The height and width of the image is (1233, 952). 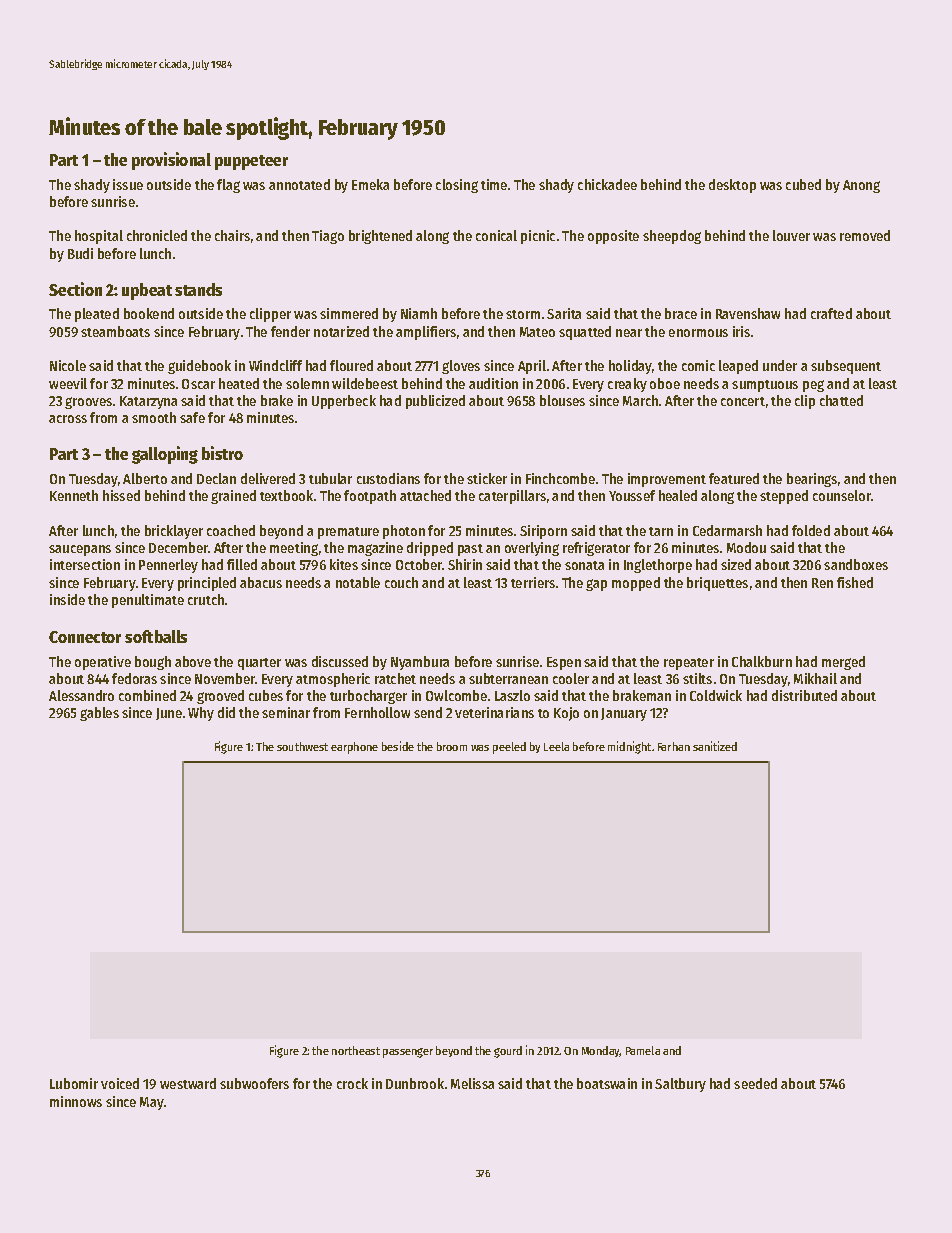 I want to click on desktop, so click(x=732, y=186).
